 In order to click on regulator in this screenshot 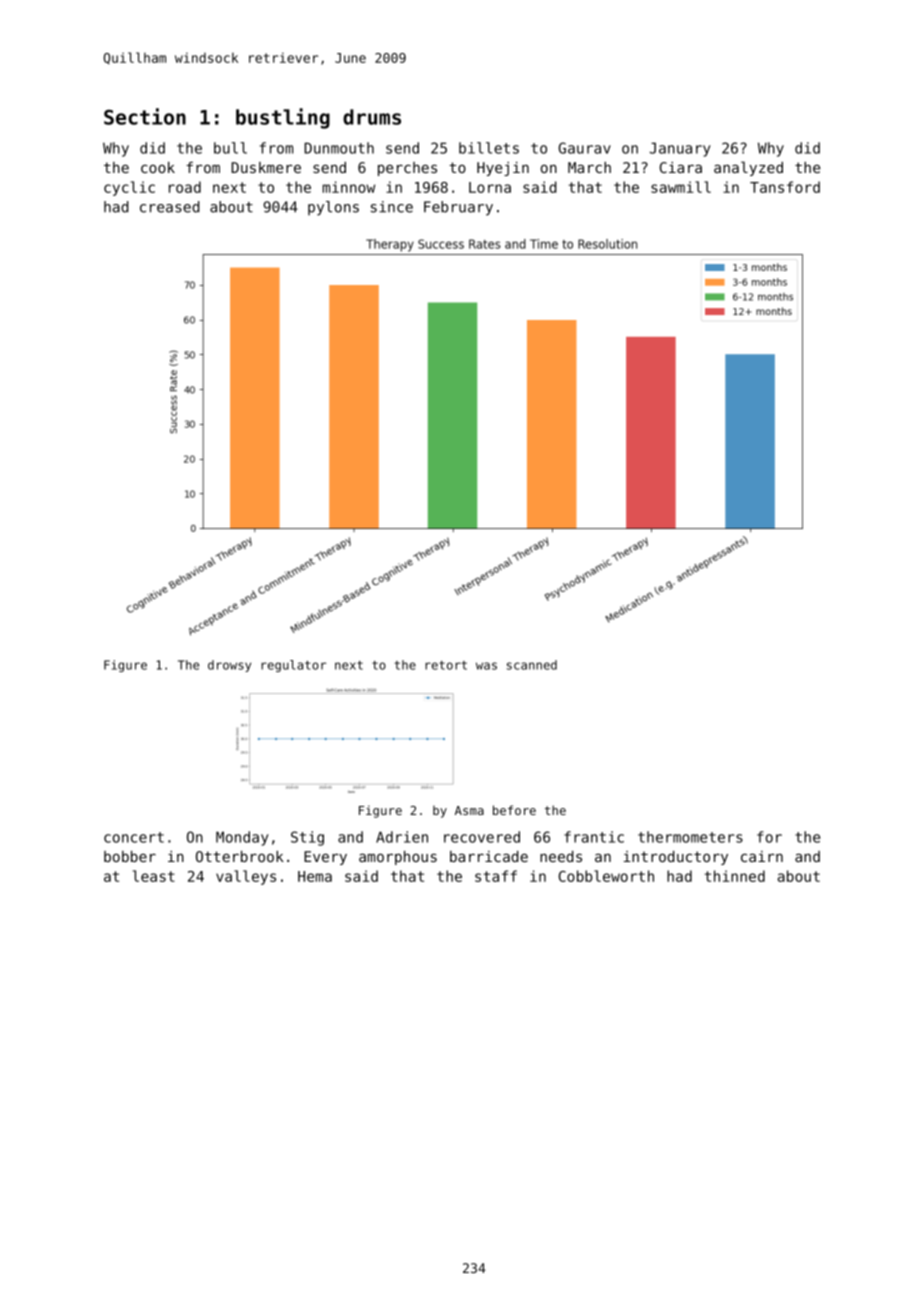, I will do `click(293, 666)`.
